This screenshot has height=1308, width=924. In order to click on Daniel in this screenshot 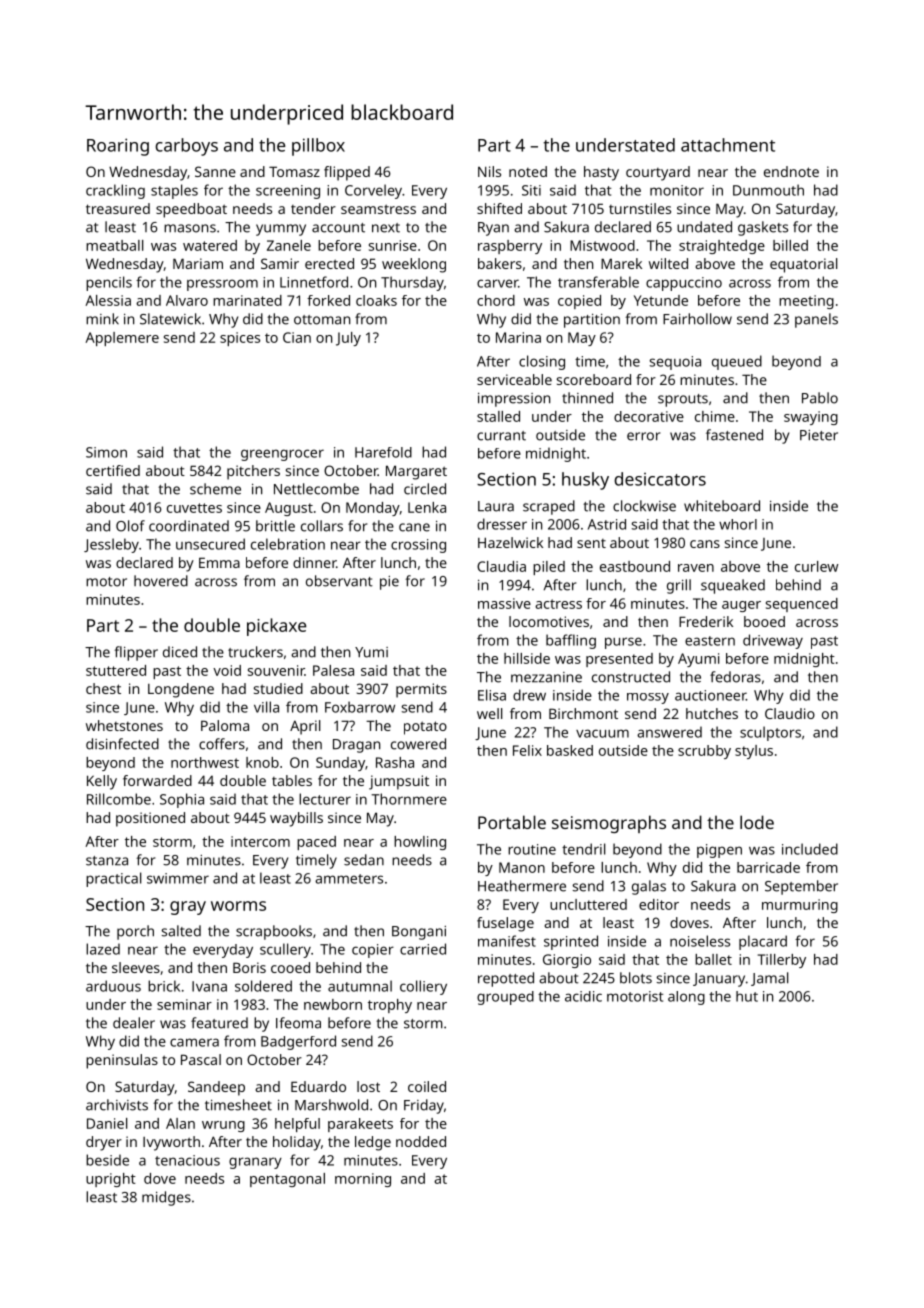, I will do `click(107, 1123)`.
